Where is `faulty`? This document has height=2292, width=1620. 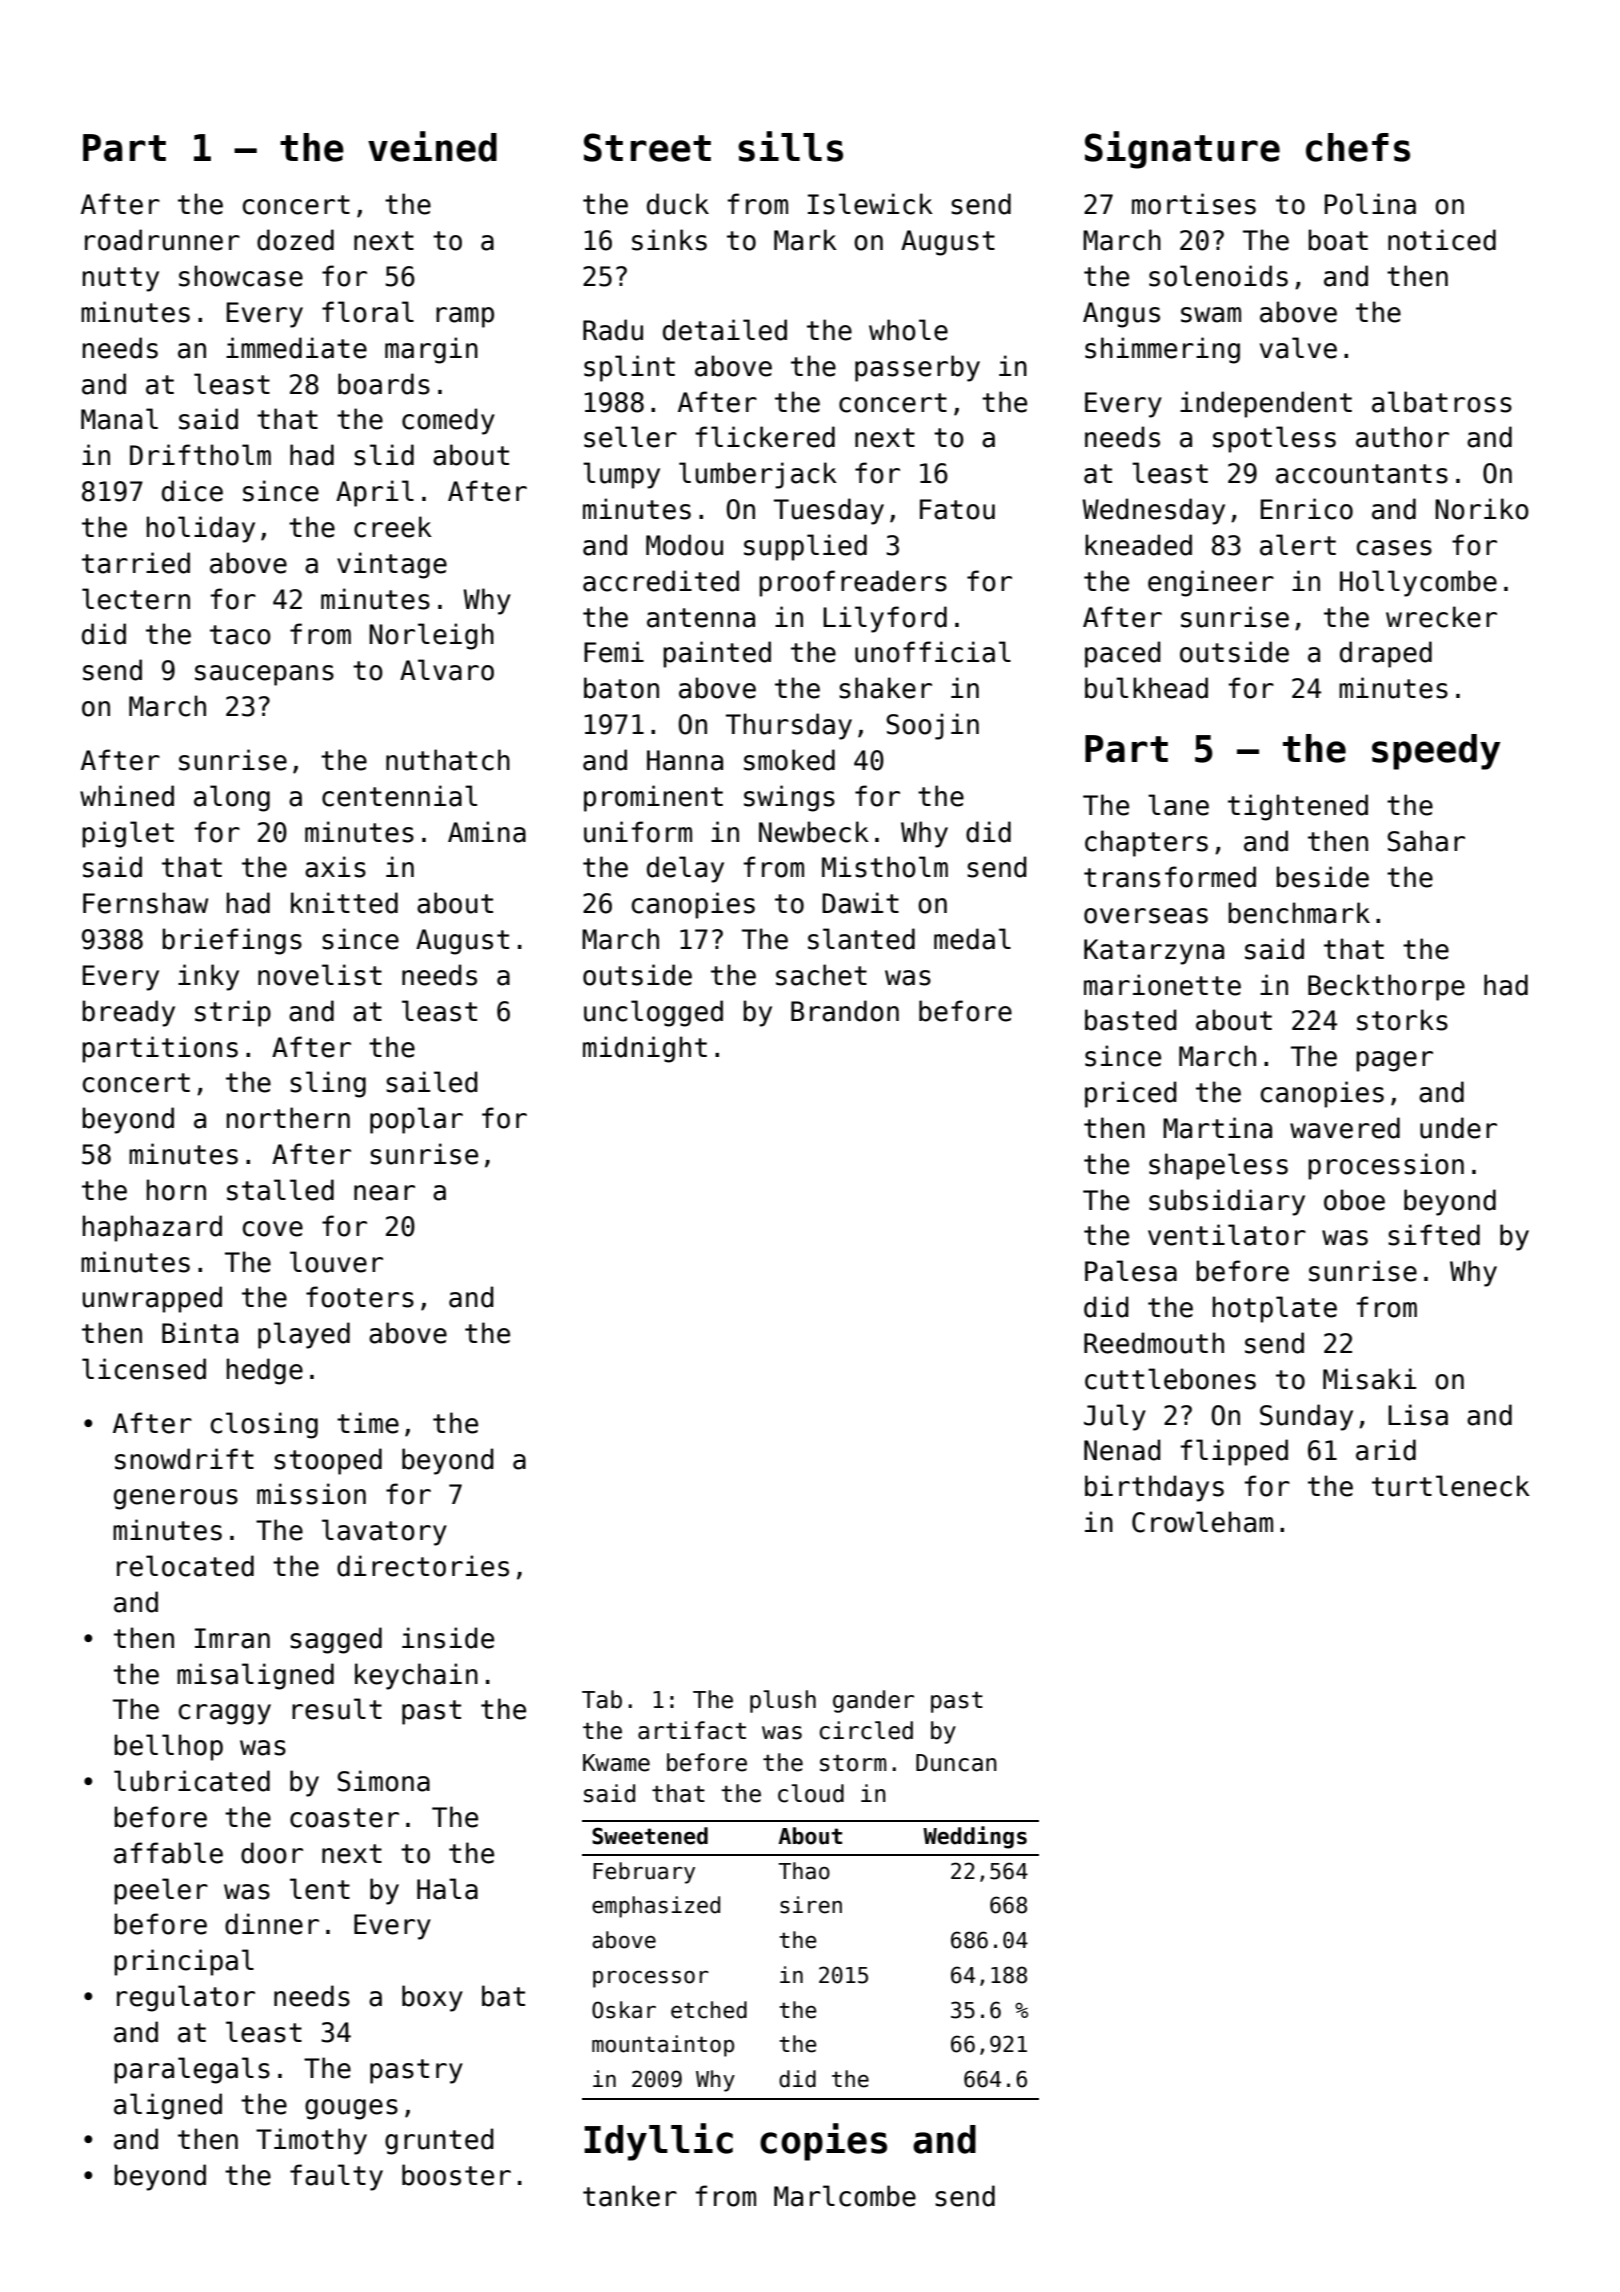
faulty is located at coordinates (336, 2177).
